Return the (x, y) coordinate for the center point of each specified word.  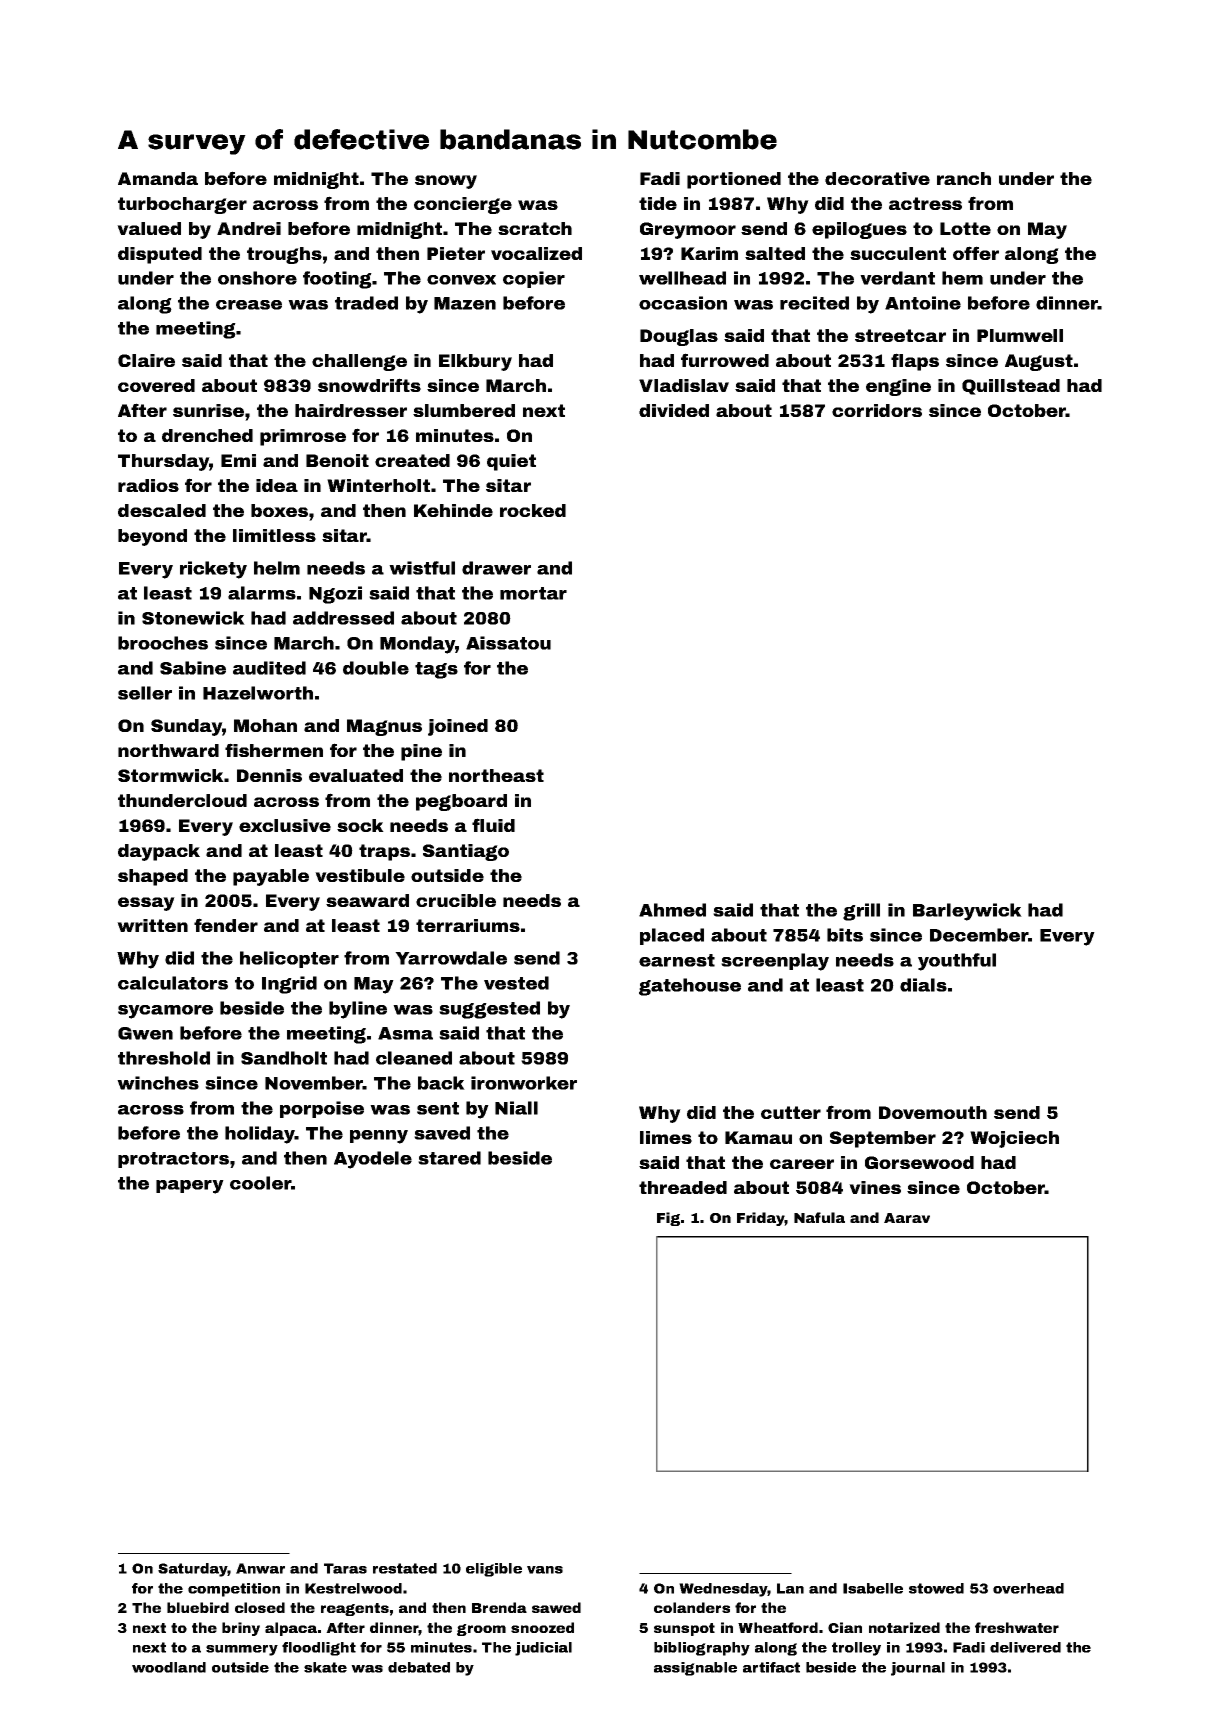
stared (449, 1158)
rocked (533, 510)
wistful (422, 568)
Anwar (260, 1568)
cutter (791, 1112)
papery (190, 1187)
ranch (964, 178)
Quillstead (1011, 387)
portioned (734, 180)
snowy (446, 182)
